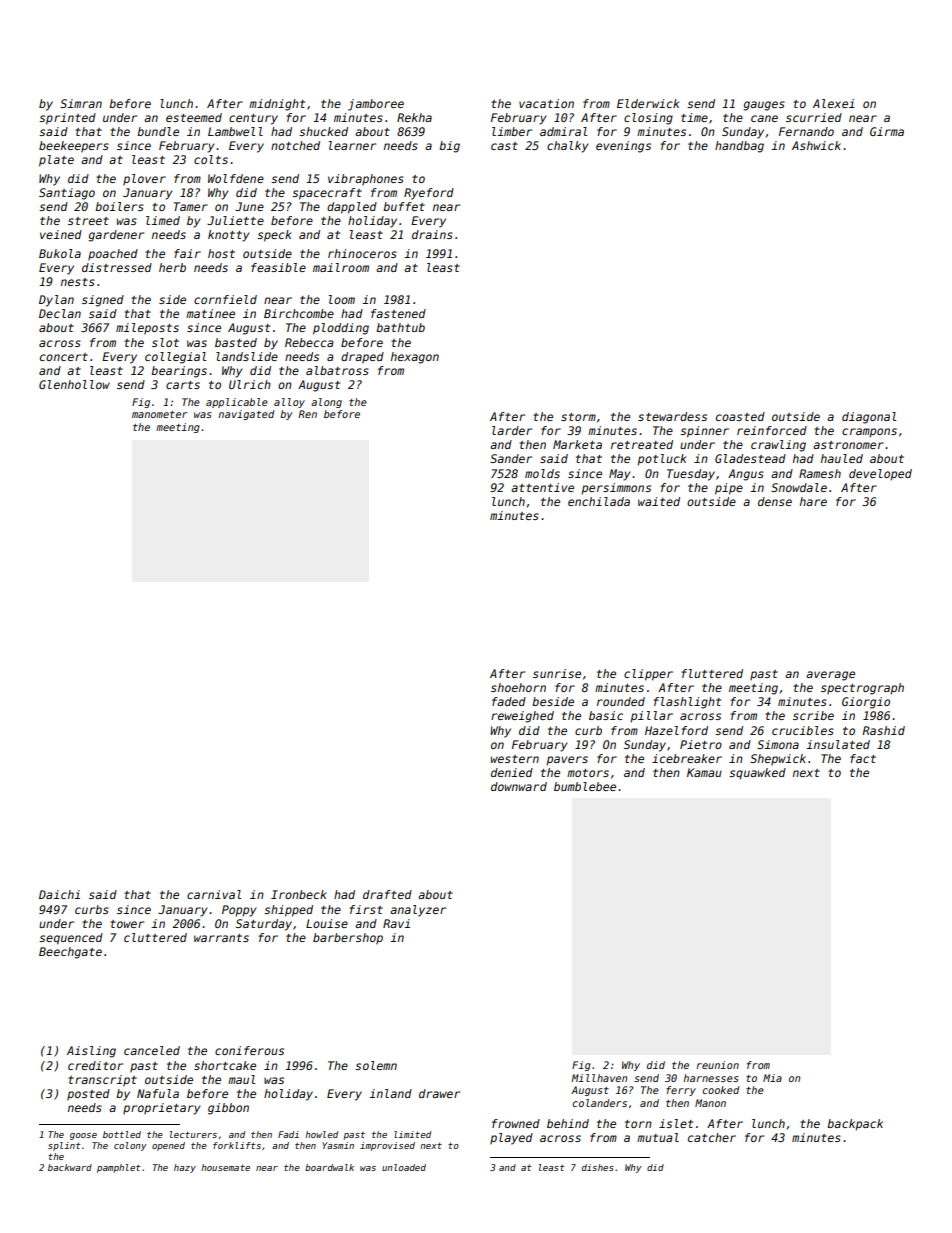  What do you see at coordinates (418, 911) in the screenshot?
I see `analyzer` at bounding box center [418, 911].
